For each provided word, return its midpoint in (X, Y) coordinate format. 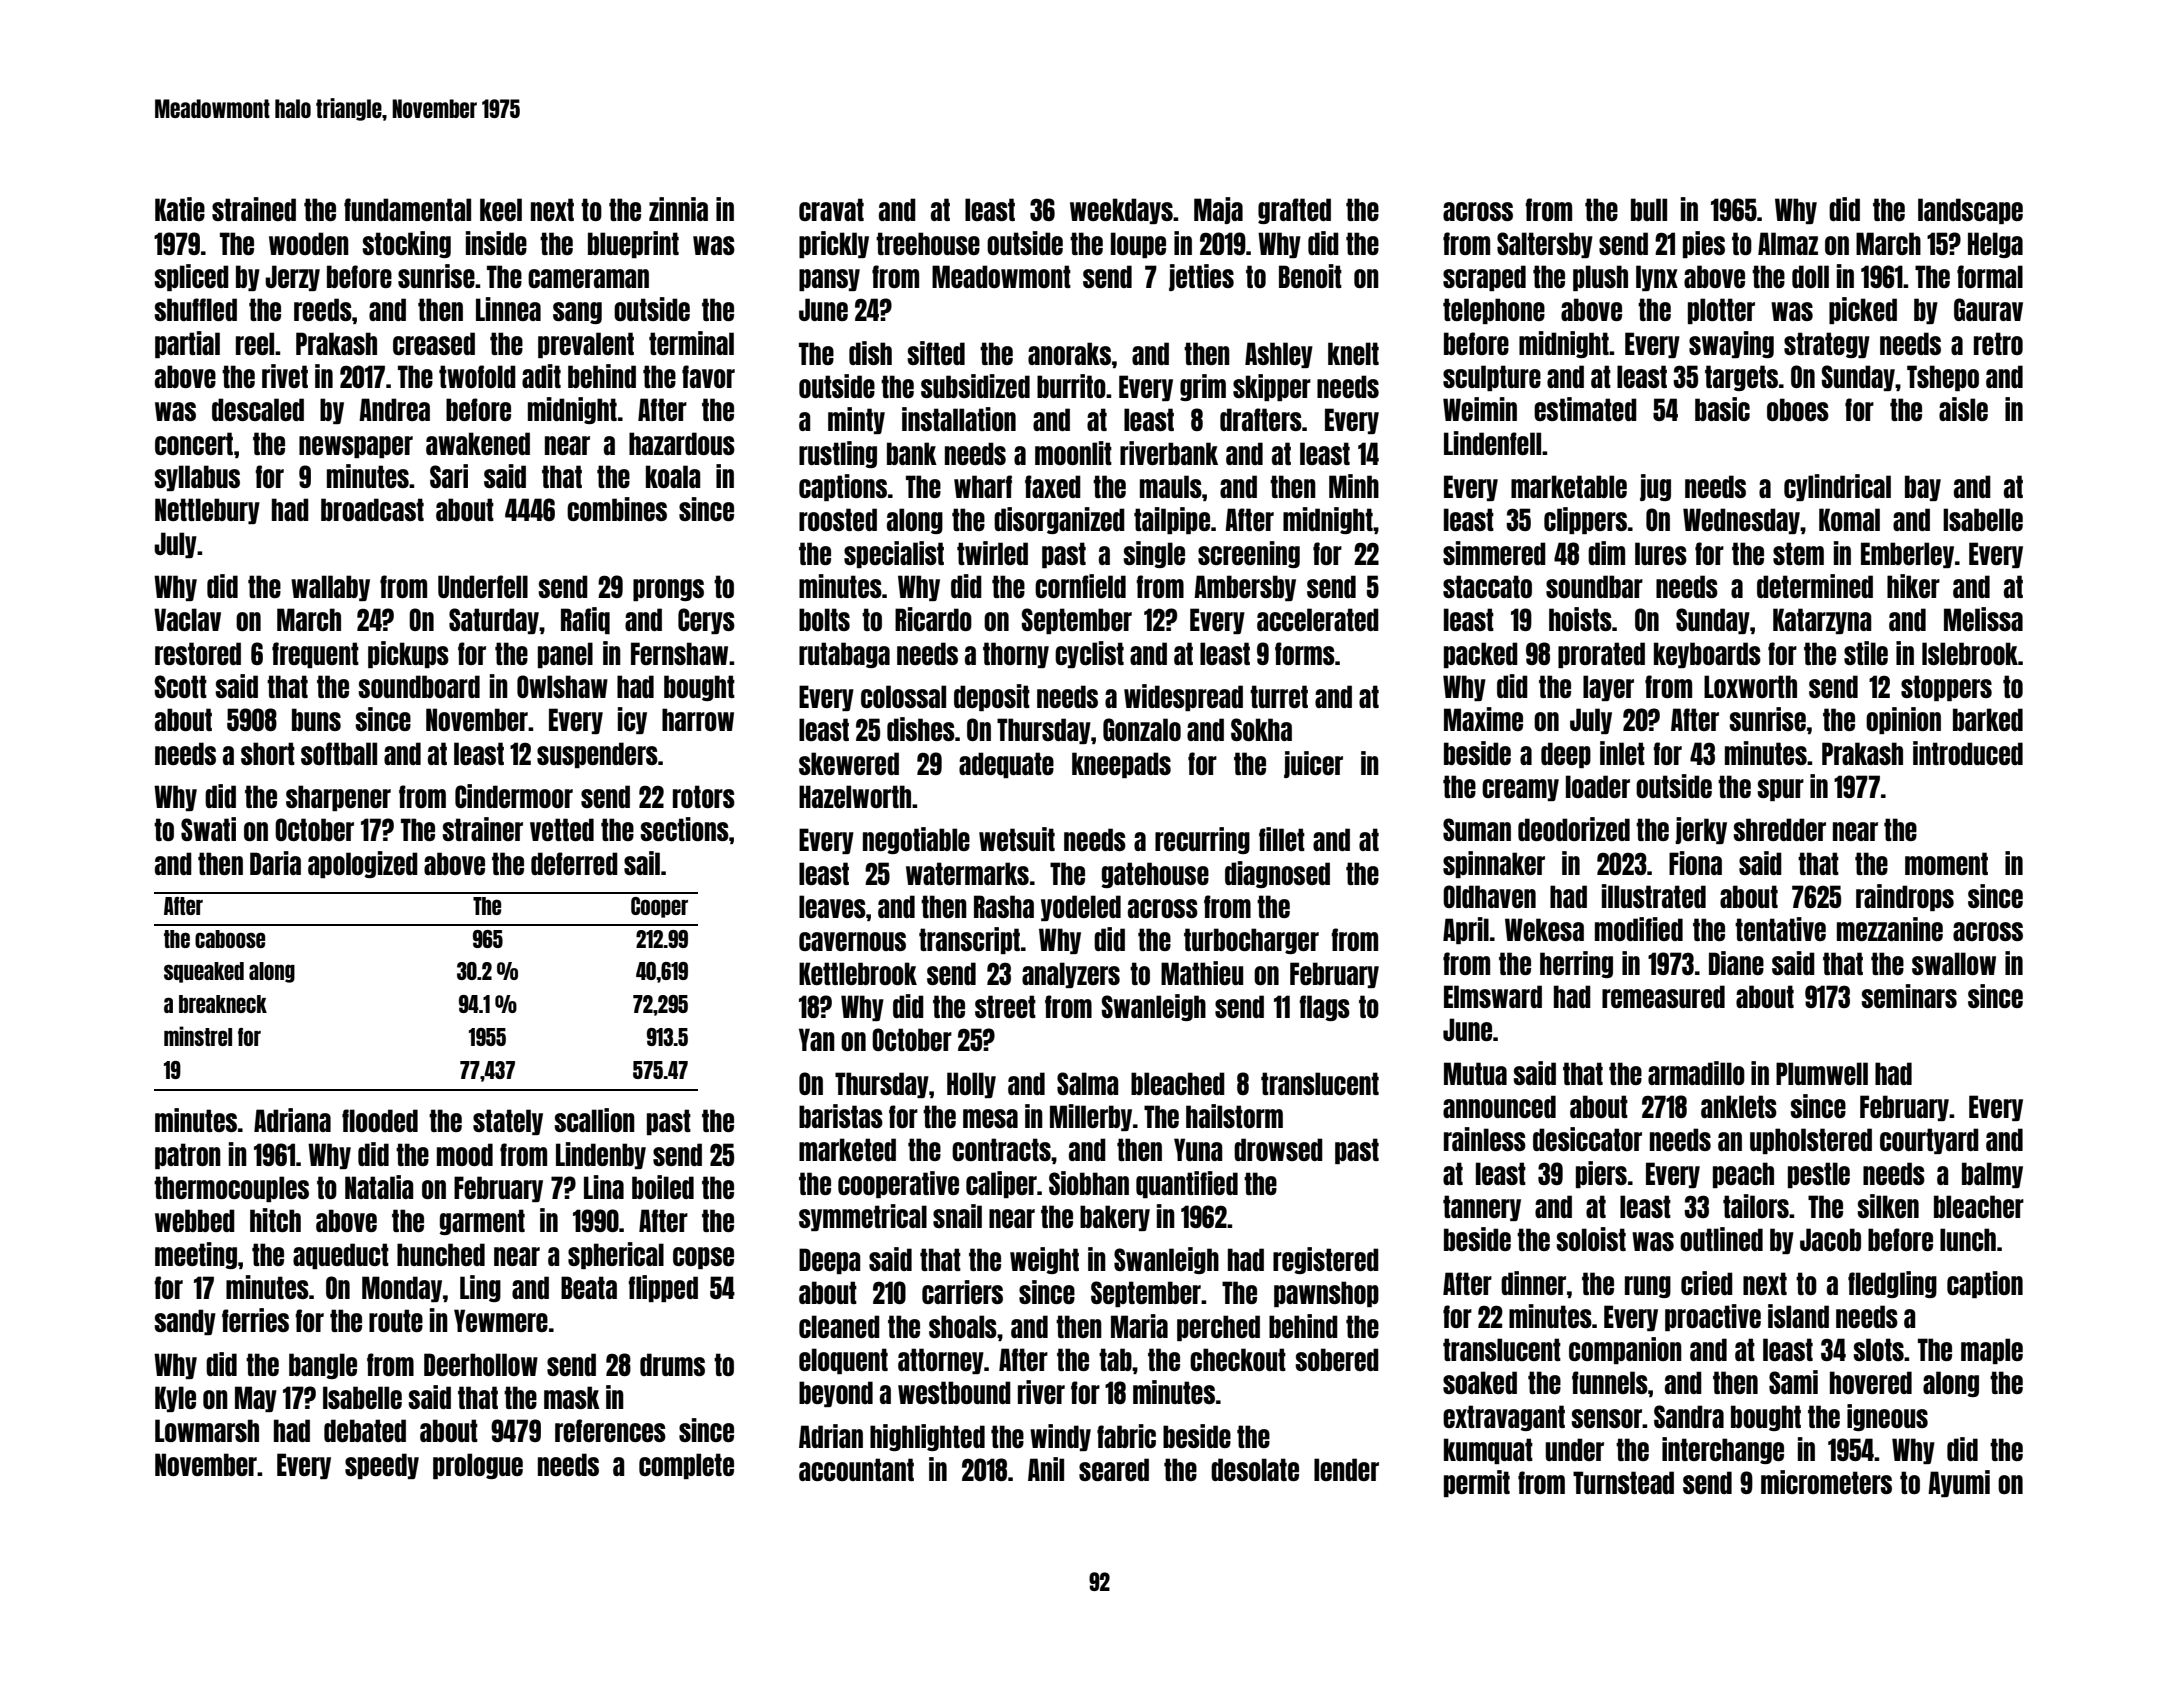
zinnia (678, 209)
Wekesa (1544, 929)
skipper (1272, 387)
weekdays (1121, 211)
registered (1326, 1260)
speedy (382, 1466)
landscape (1970, 211)
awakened (478, 443)
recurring (1202, 840)
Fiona (1695, 863)
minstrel (198, 1036)
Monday (402, 1289)
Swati (208, 829)
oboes (1798, 409)
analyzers (1071, 975)
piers (1601, 1174)
